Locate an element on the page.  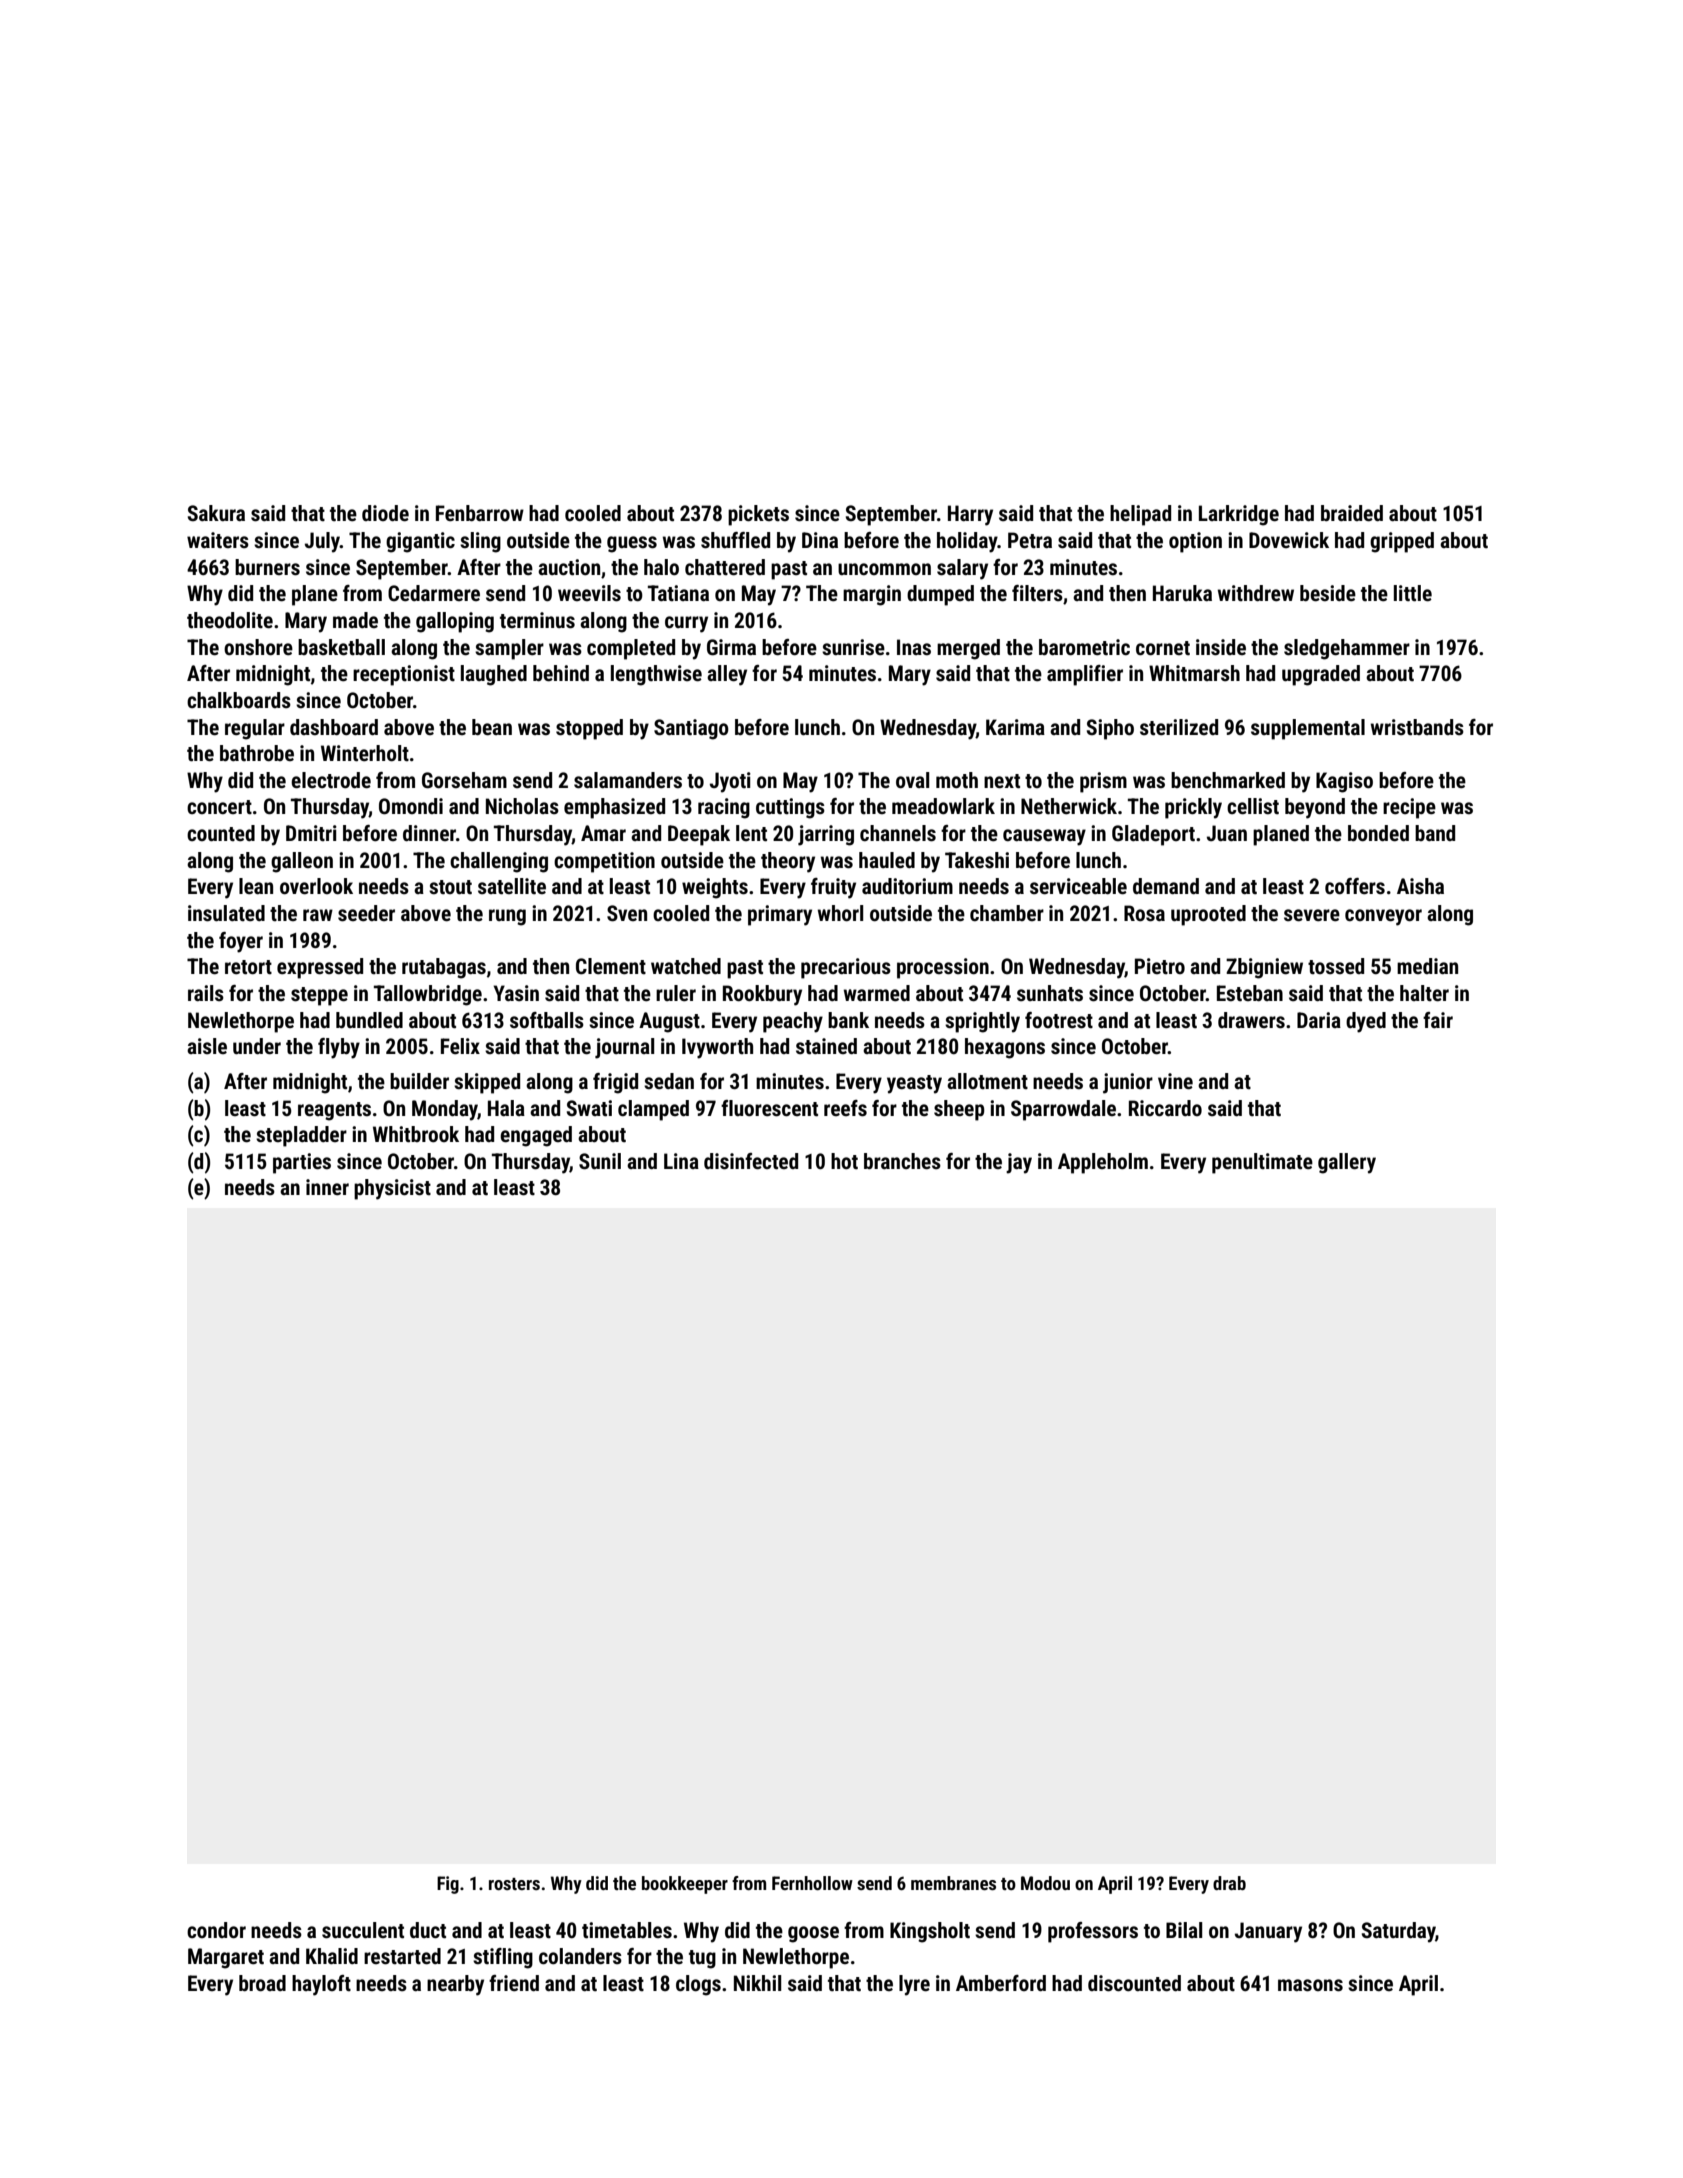
Saturday is located at coordinates (1399, 1932).
